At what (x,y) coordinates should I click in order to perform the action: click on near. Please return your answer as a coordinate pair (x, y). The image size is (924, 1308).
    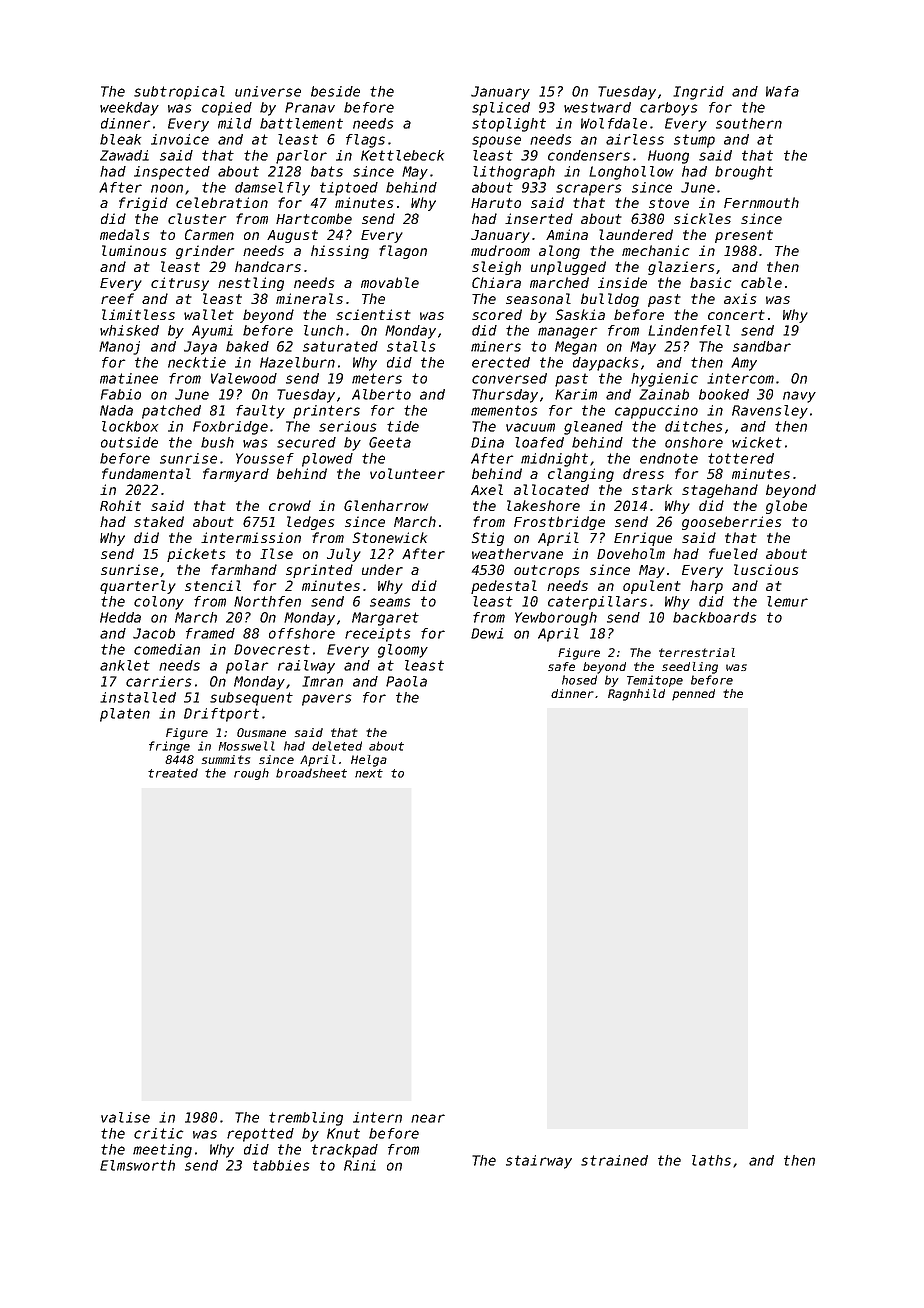
    Looking at the image, I should click on (428, 1118).
